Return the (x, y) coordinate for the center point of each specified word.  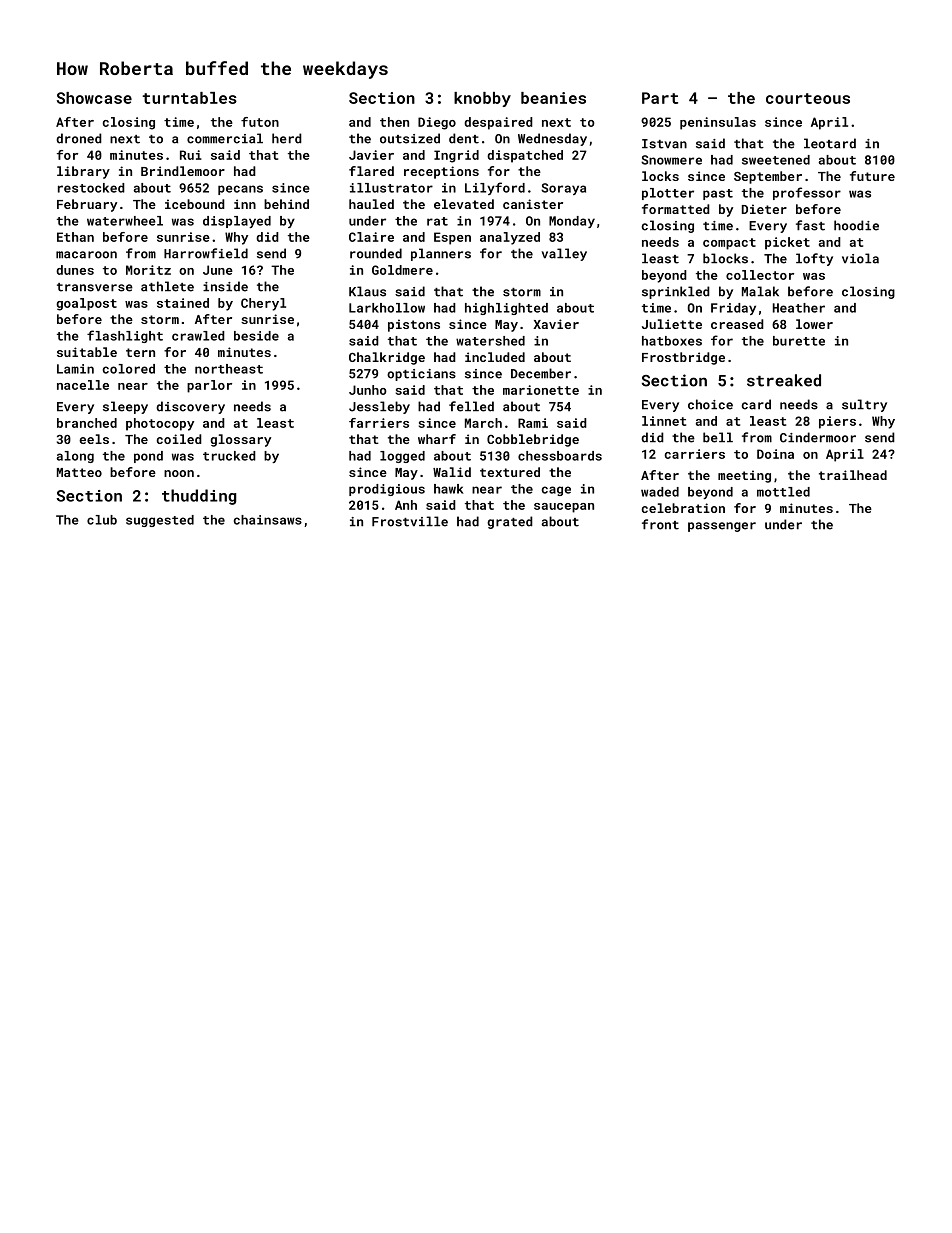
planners (441, 254)
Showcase (94, 98)
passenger (722, 527)
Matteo (79, 472)
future (872, 176)
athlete (167, 286)
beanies (553, 98)
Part (660, 98)
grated (510, 522)
